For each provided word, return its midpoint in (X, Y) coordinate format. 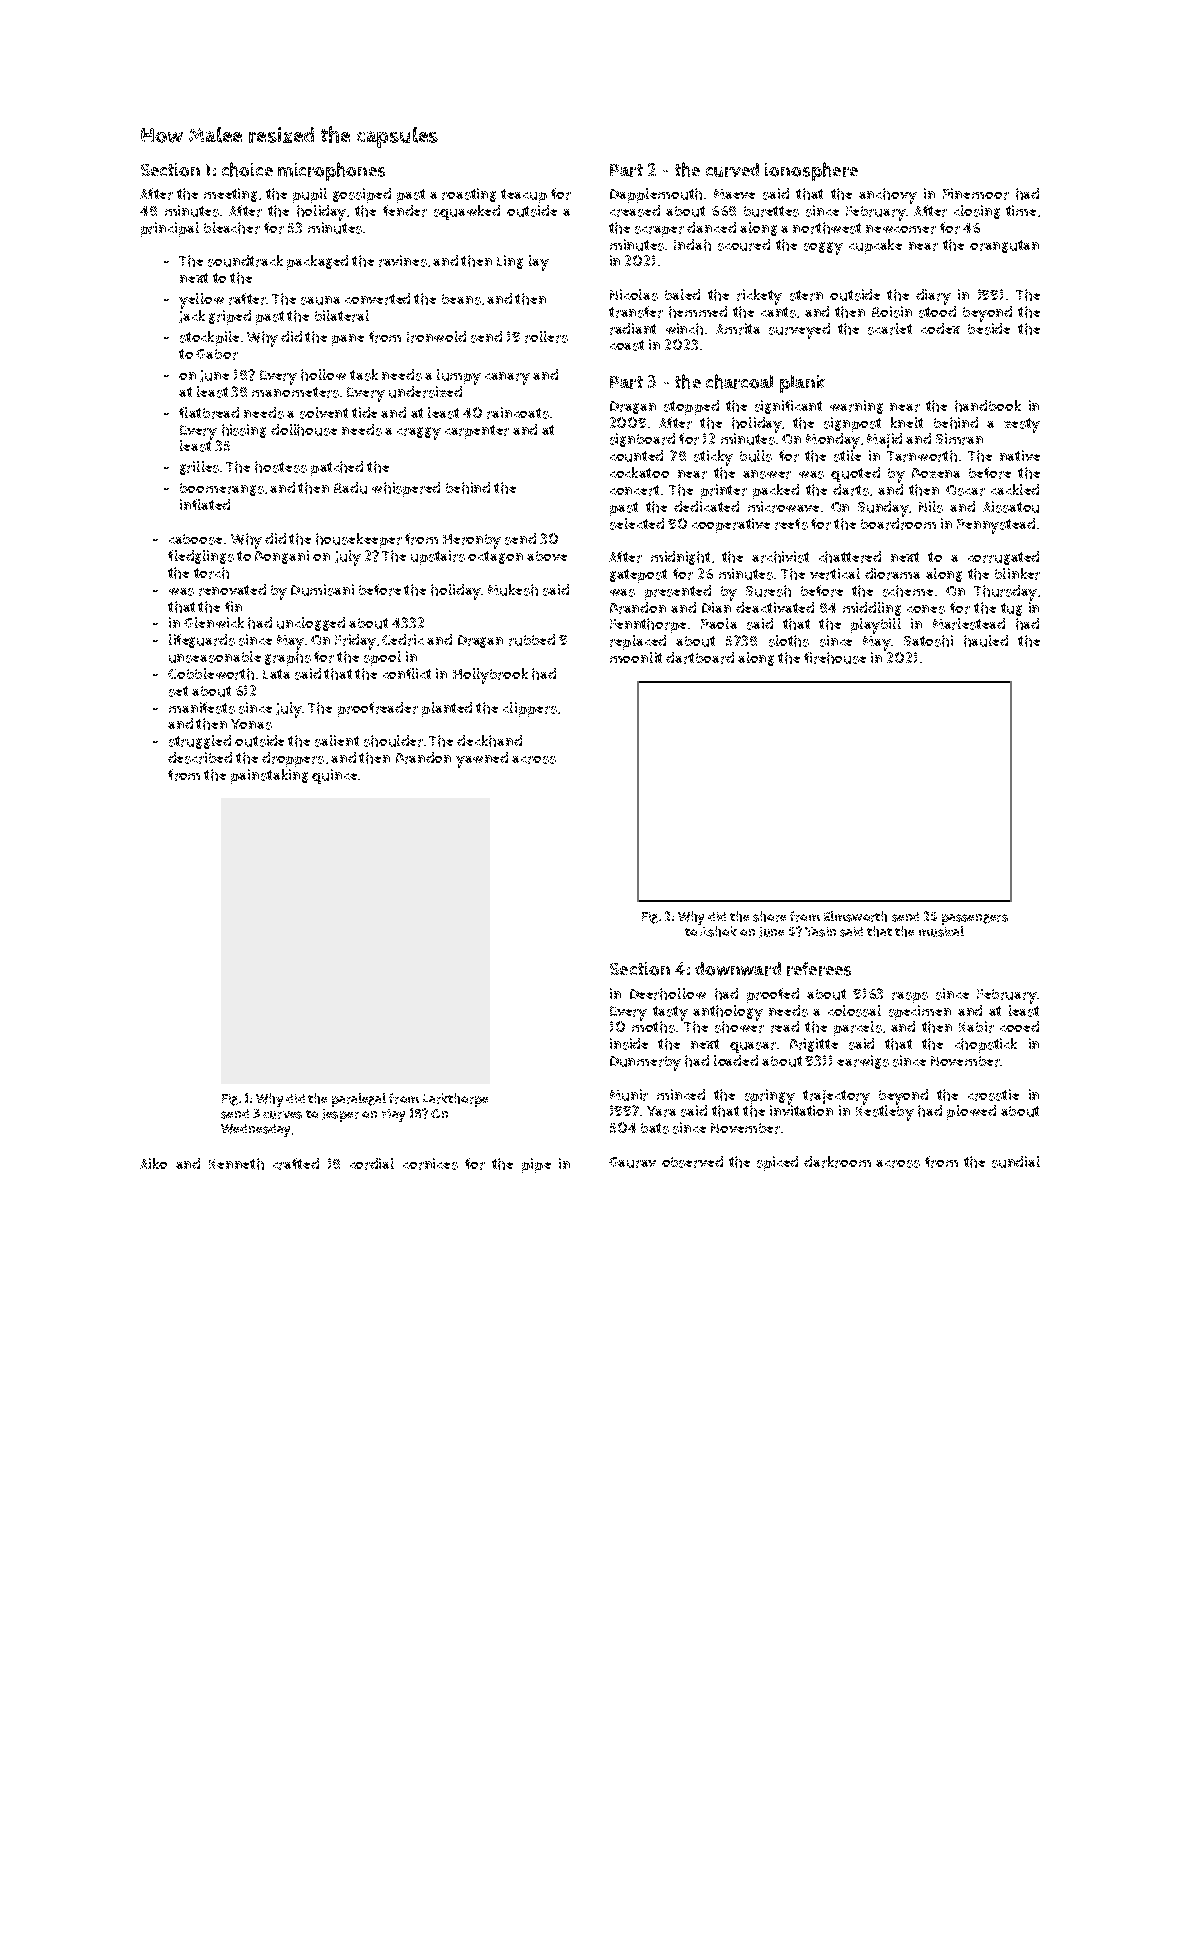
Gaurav (632, 1162)
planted (447, 709)
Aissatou (1011, 507)
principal (170, 229)
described (200, 758)
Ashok (718, 931)
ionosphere (811, 171)
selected (637, 524)
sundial (1016, 1162)
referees (819, 969)
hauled (986, 641)
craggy (419, 433)
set (178, 691)
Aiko (153, 1163)
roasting (469, 195)
